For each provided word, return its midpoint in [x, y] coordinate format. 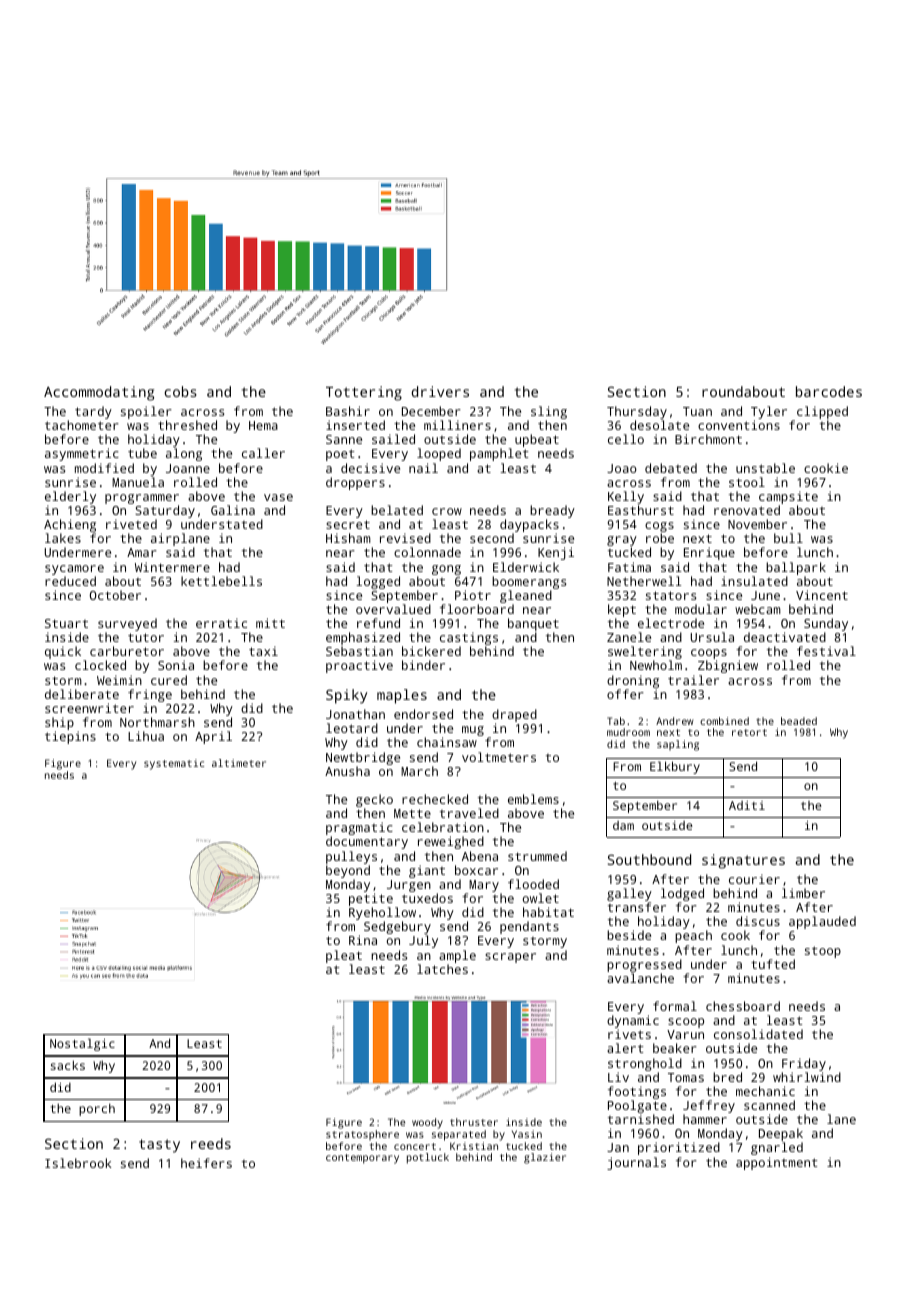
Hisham [348, 538]
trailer [693, 680]
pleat [344, 956]
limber [803, 893]
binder [423, 665]
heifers [206, 1163]
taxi [263, 651]
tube [142, 453]
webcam [758, 609]
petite [371, 899]
